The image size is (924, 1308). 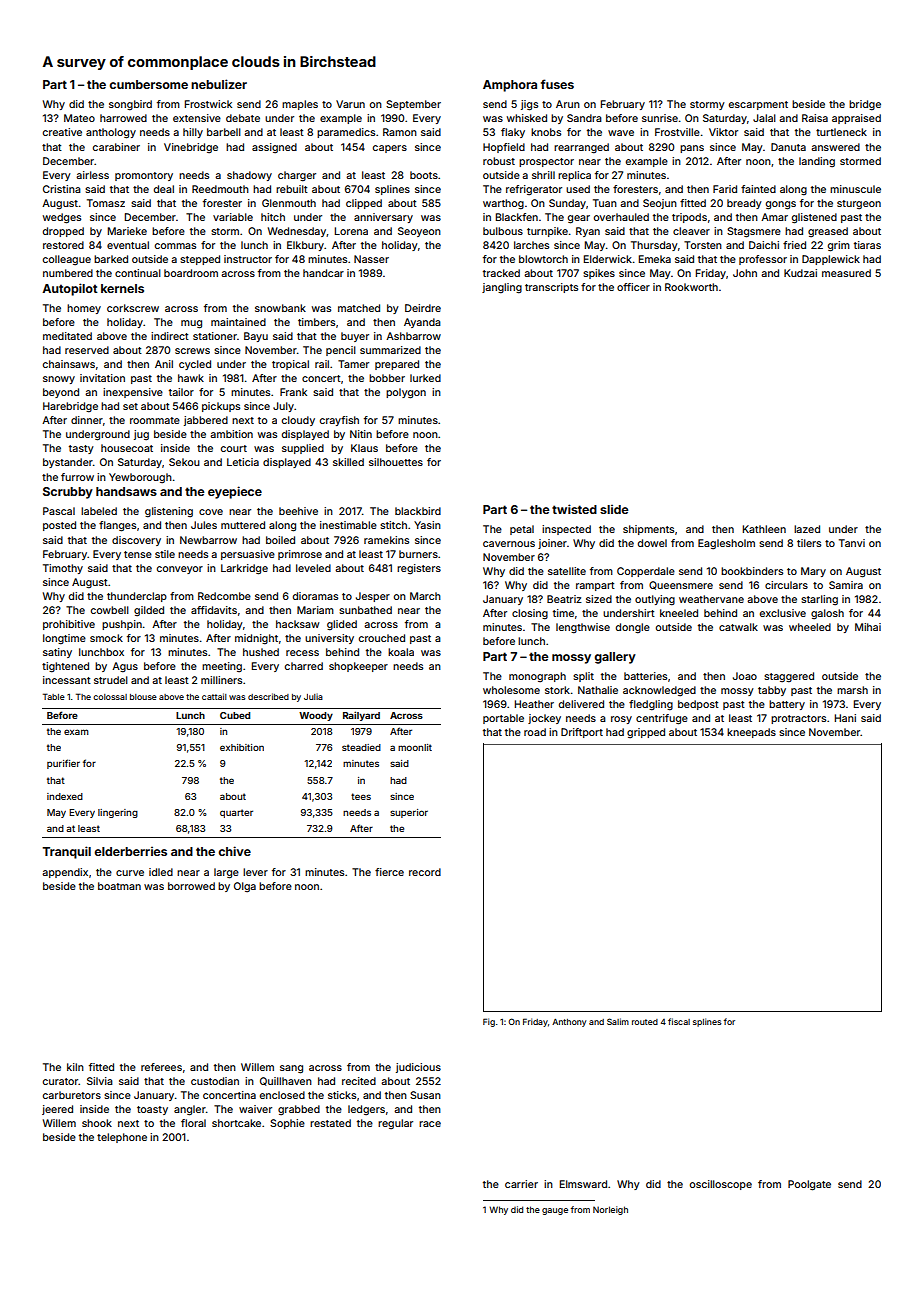 I want to click on purifier, so click(x=63, y=764).
